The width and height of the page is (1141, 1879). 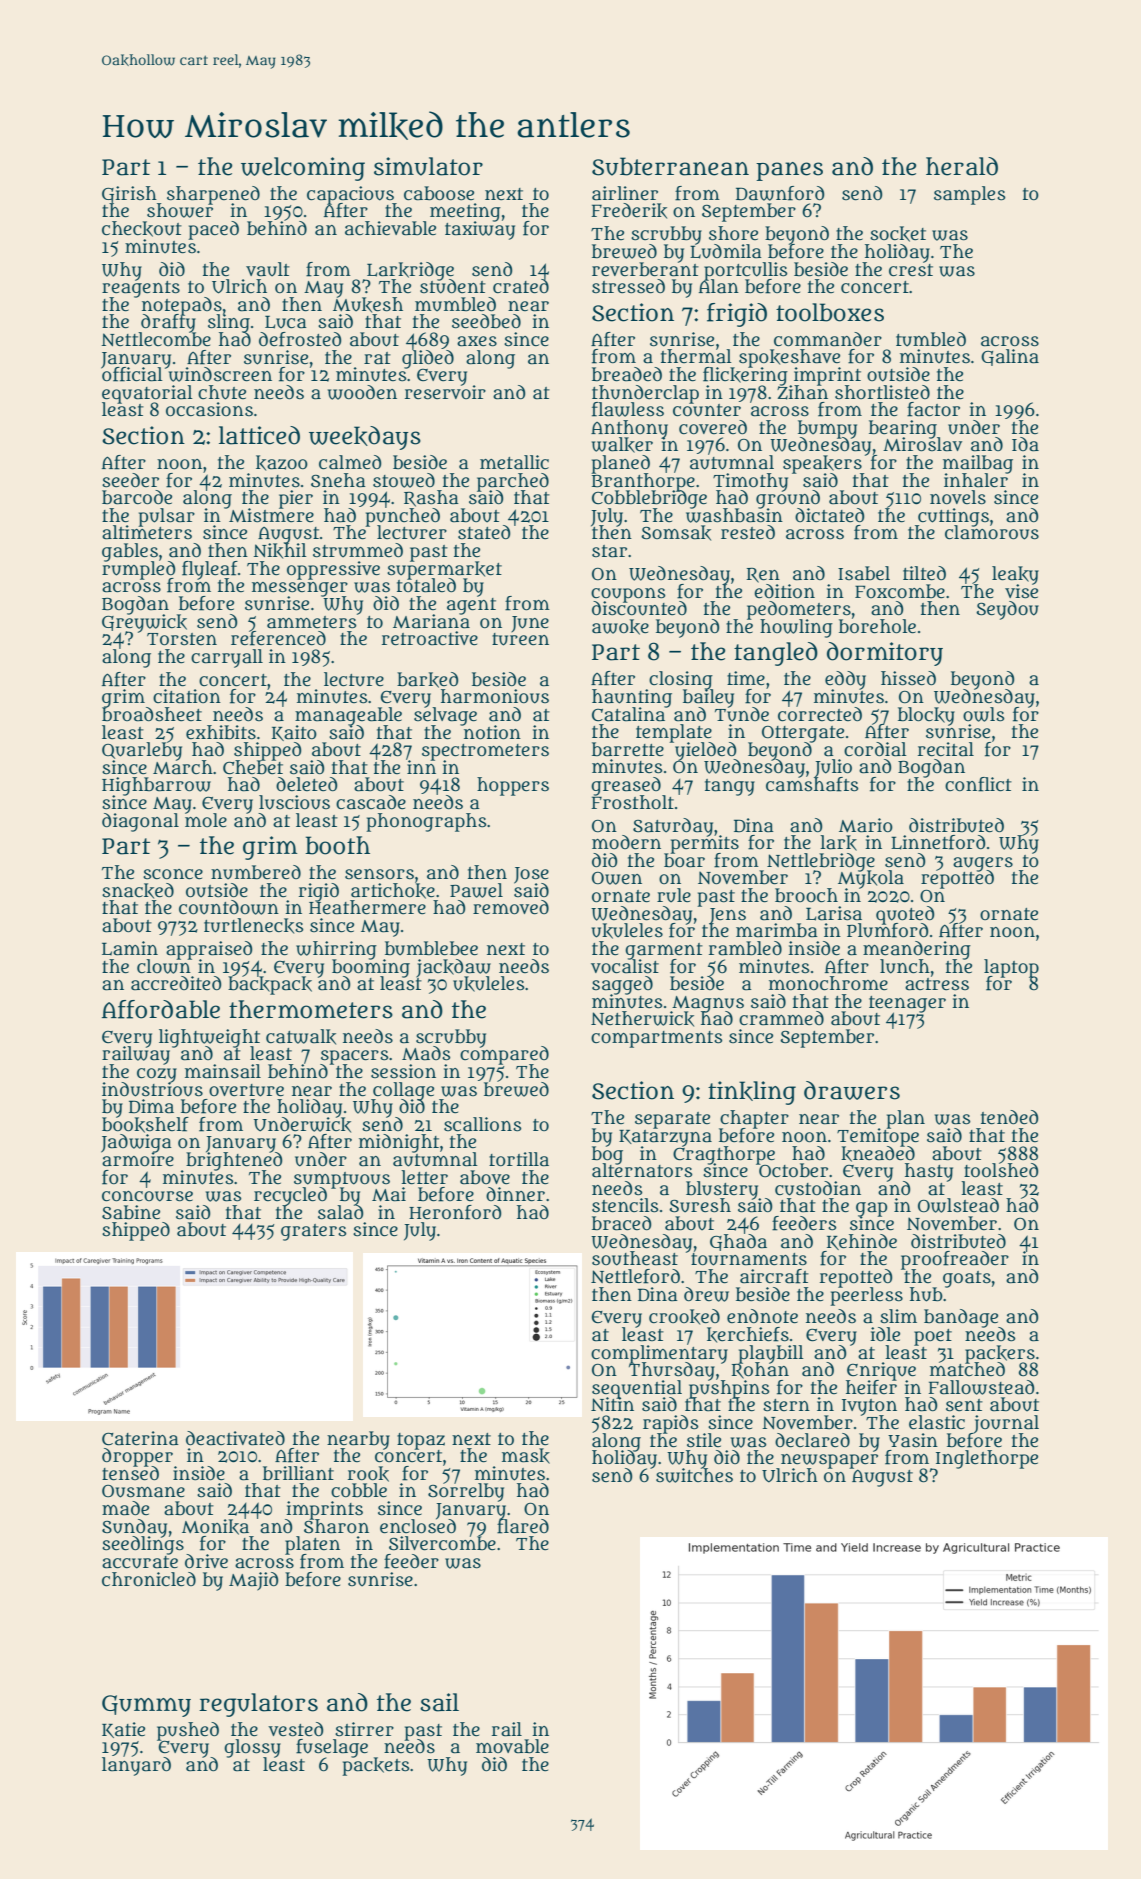 What do you see at coordinates (290, 1196) in the page?
I see `recycled` at bounding box center [290, 1196].
